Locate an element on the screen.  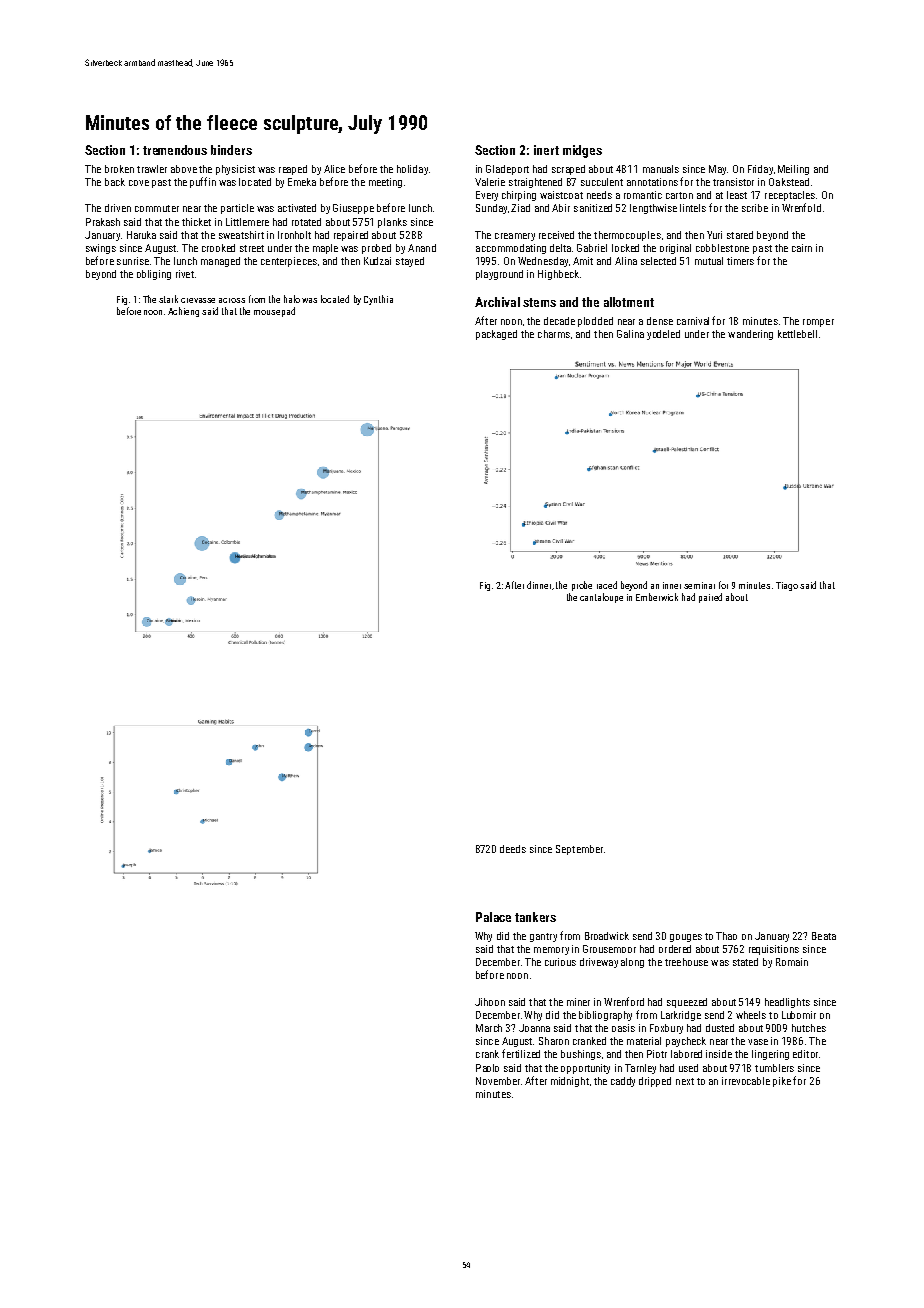
Jihoon is located at coordinates (490, 1002).
